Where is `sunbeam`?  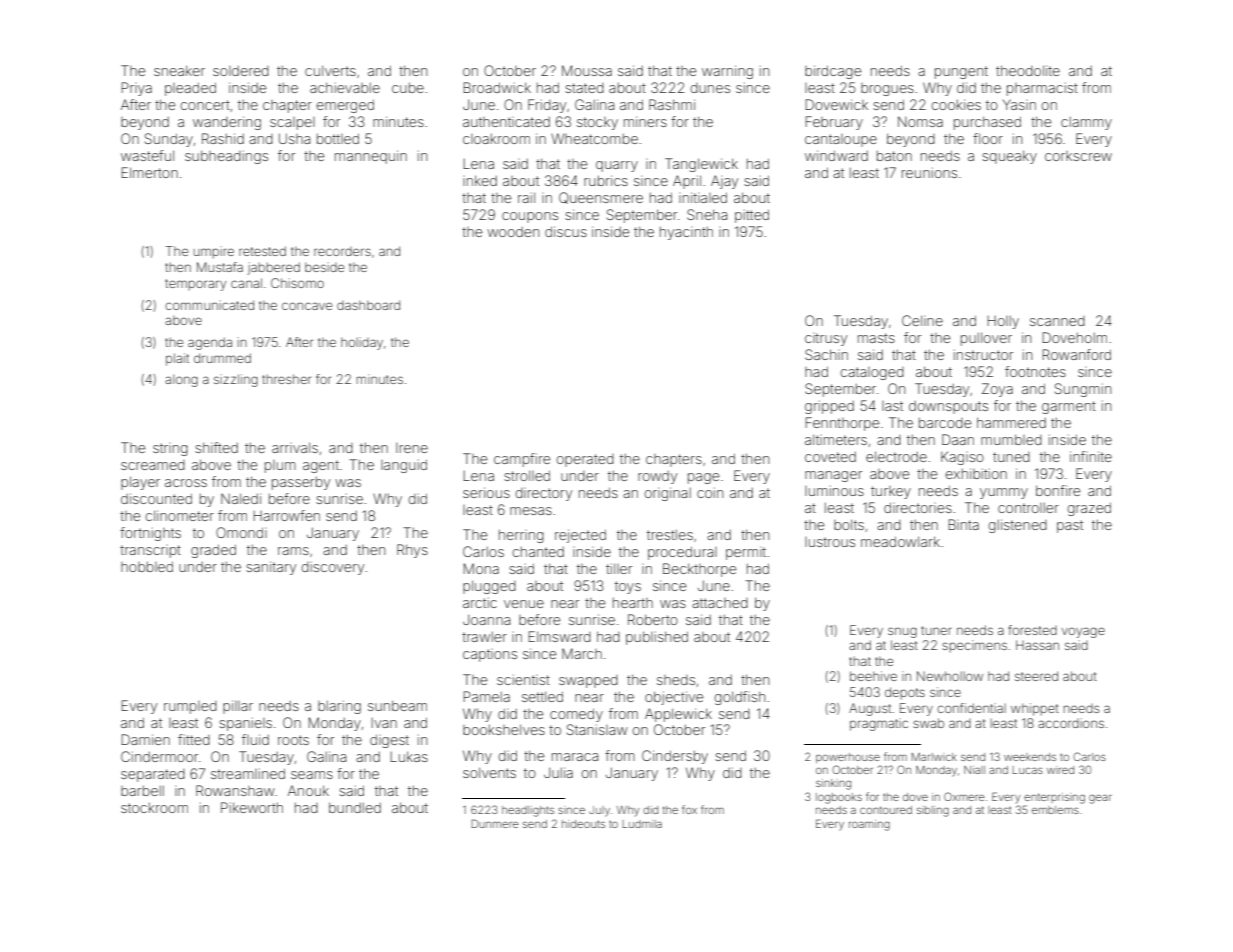
sunbeam is located at coordinates (397, 705).
